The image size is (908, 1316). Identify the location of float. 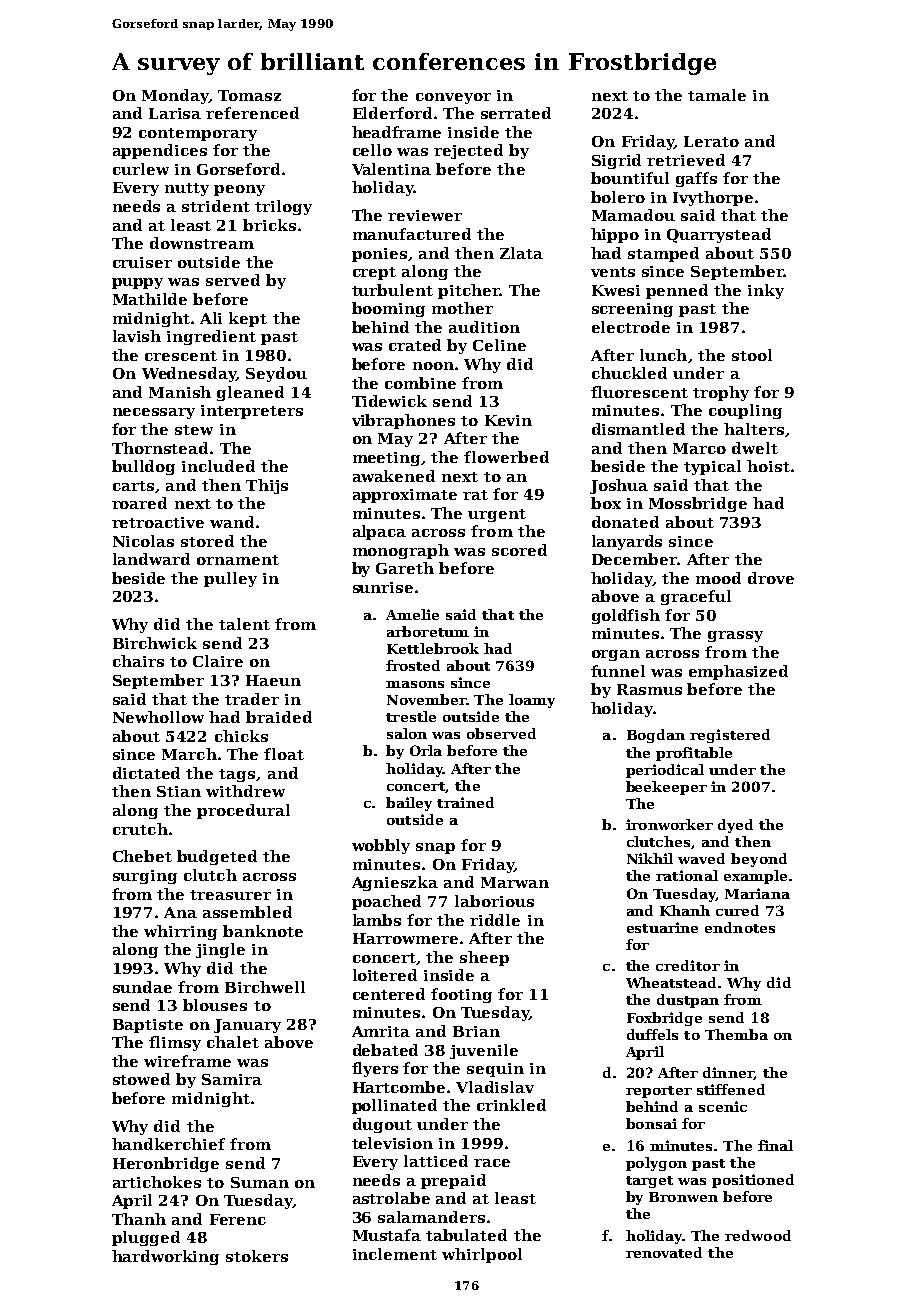
(284, 754).
